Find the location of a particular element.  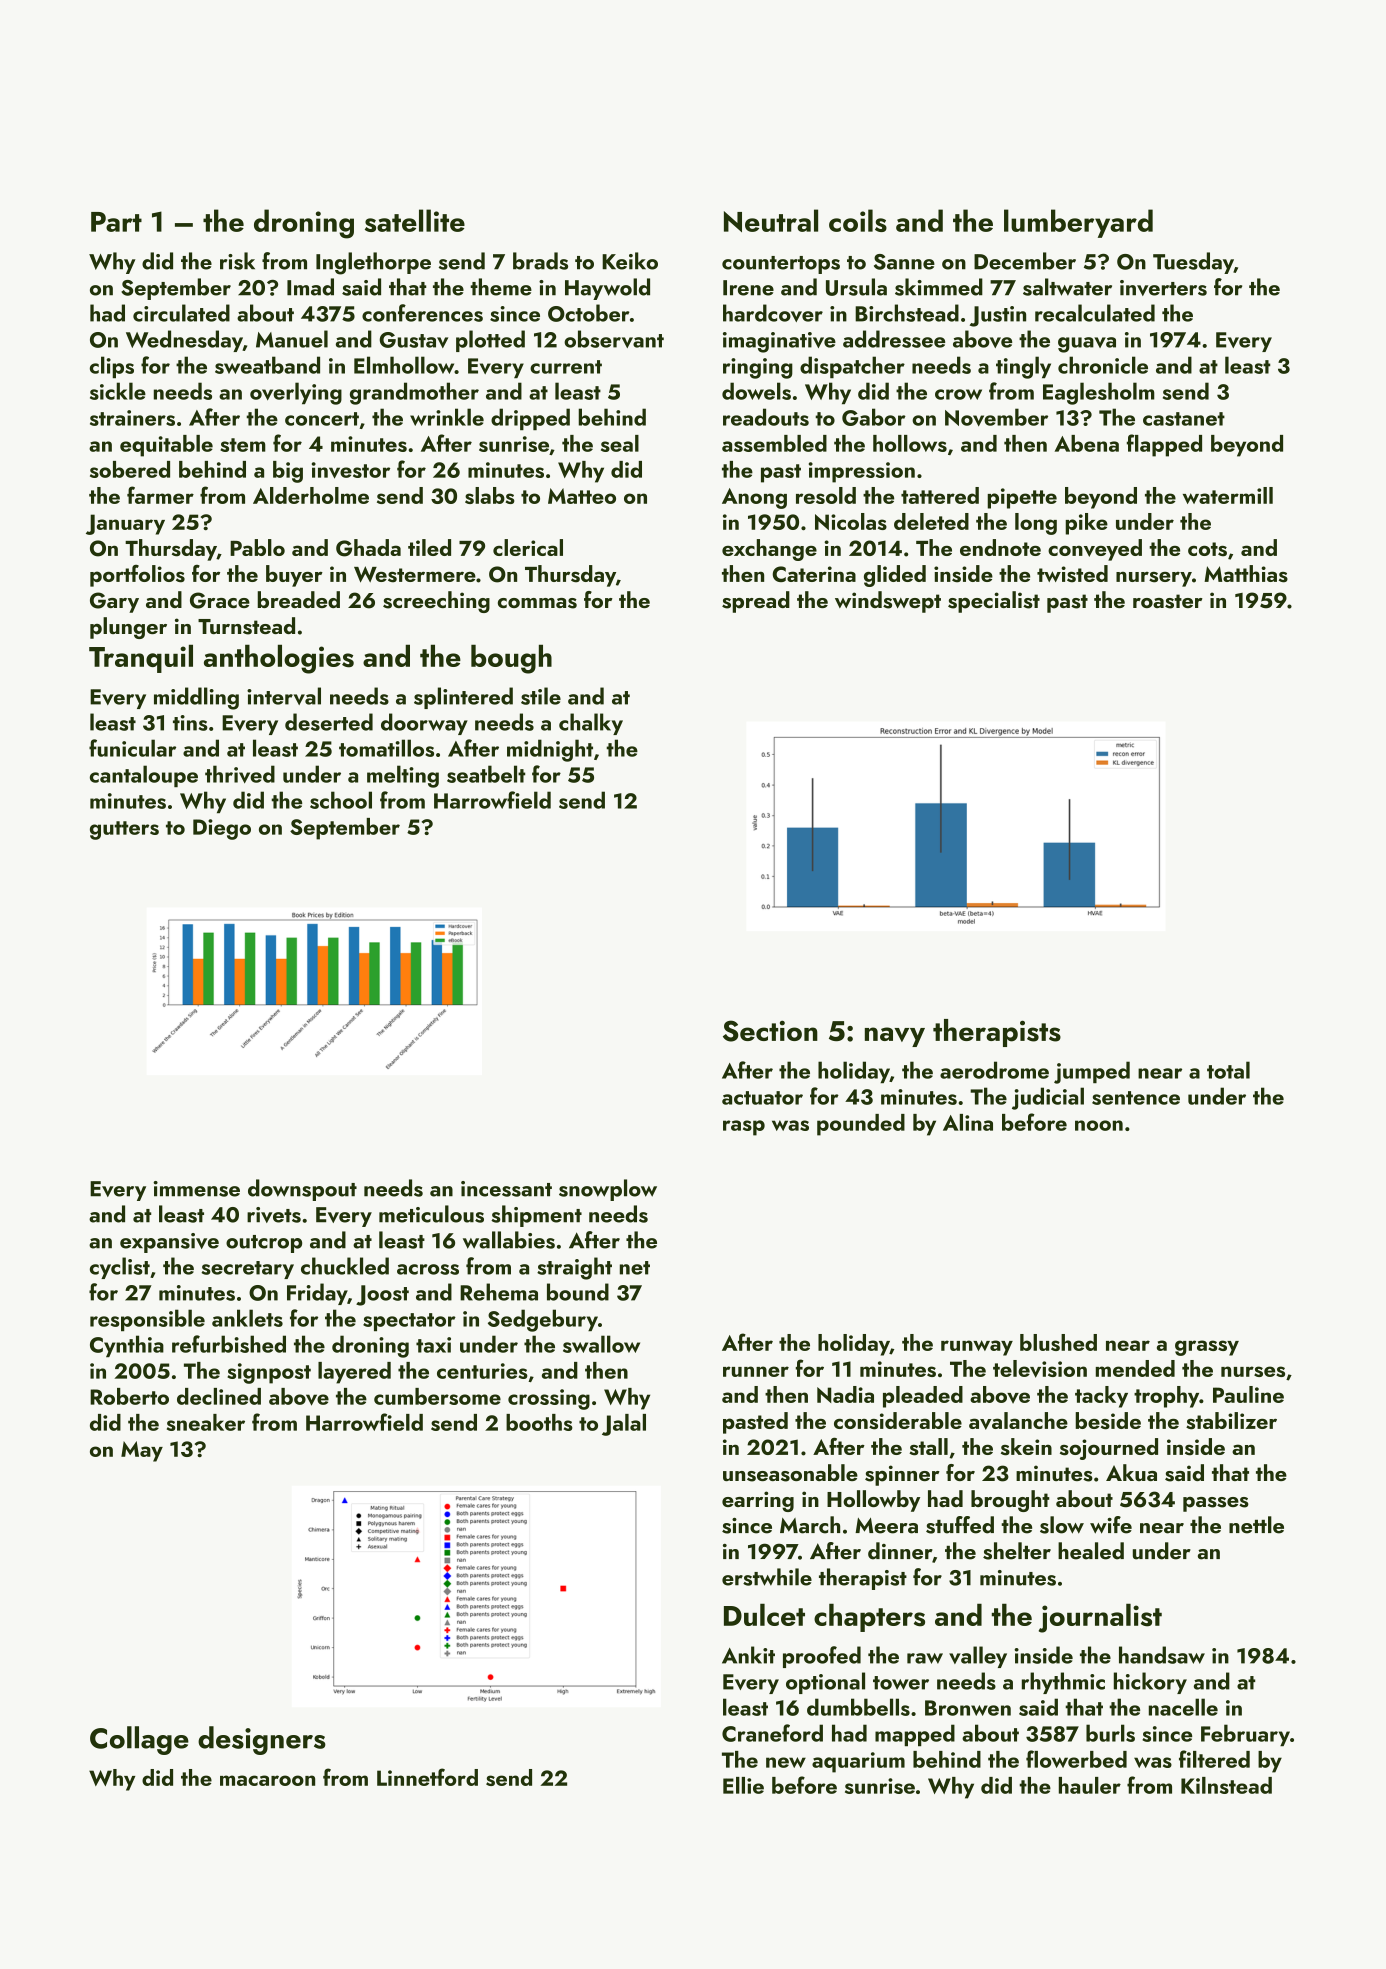

jumped is located at coordinates (1092, 1072).
